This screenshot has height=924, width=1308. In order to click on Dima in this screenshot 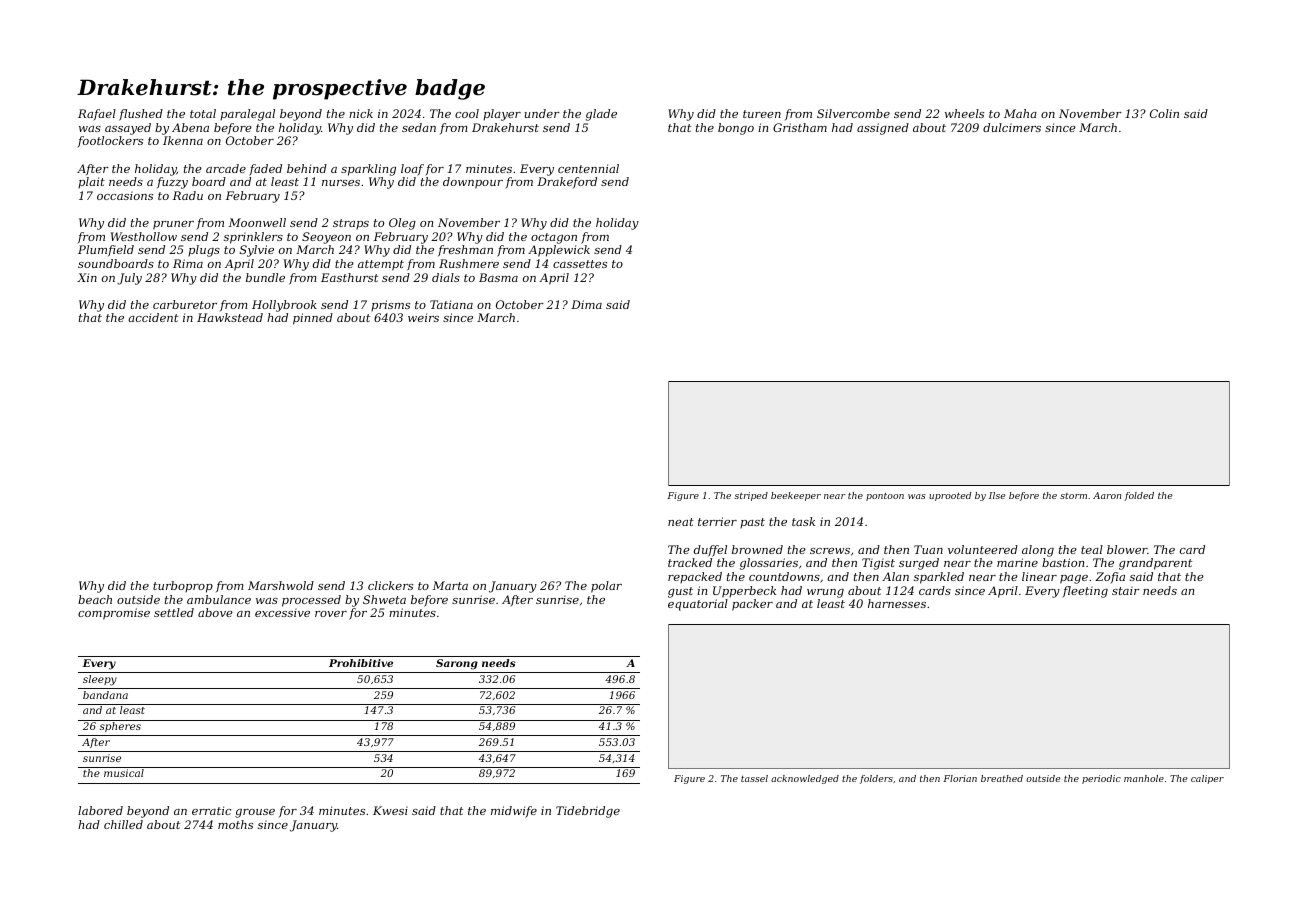, I will do `click(586, 304)`.
